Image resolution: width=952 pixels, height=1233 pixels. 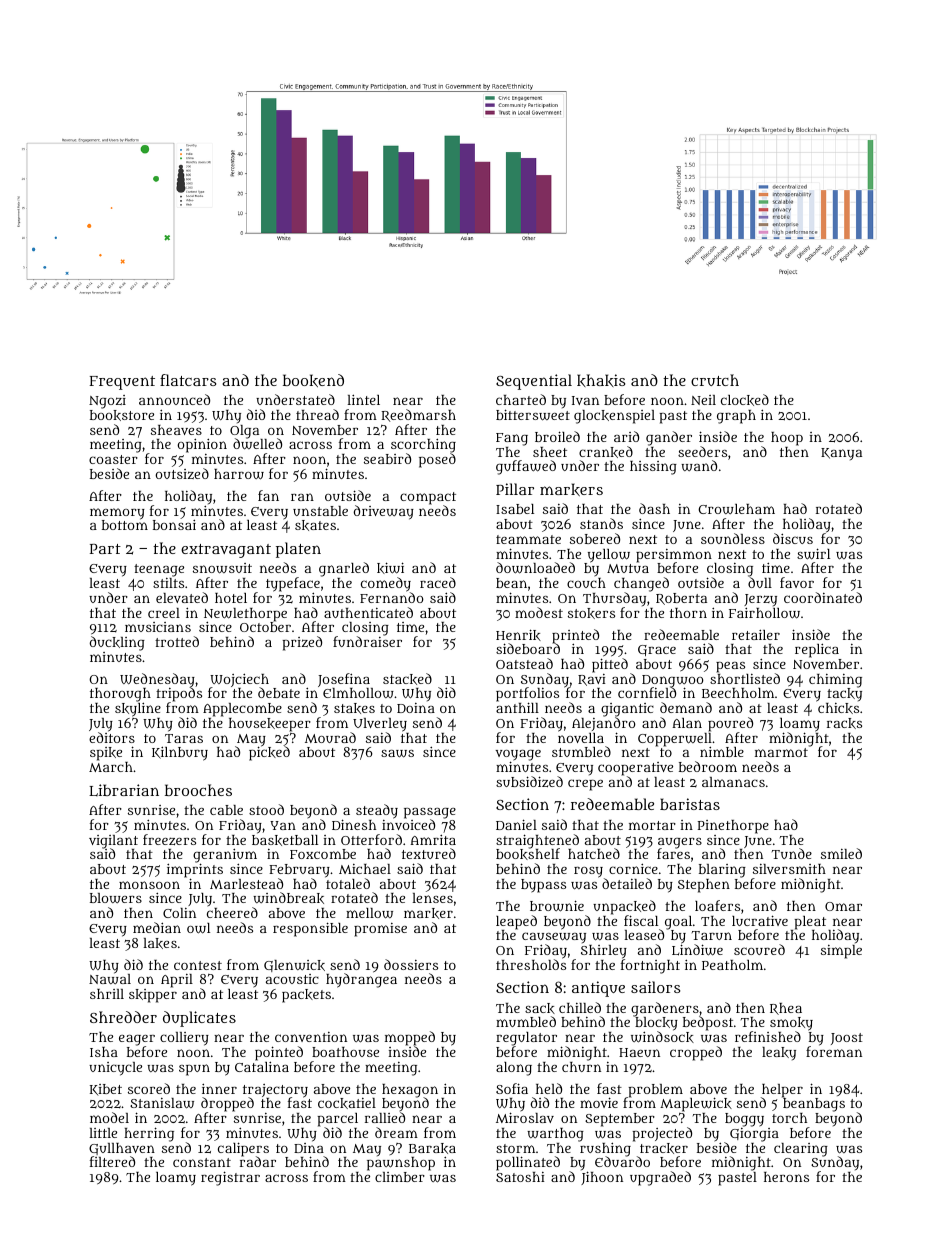 What do you see at coordinates (124, 790) in the document?
I see `Librarian` at bounding box center [124, 790].
